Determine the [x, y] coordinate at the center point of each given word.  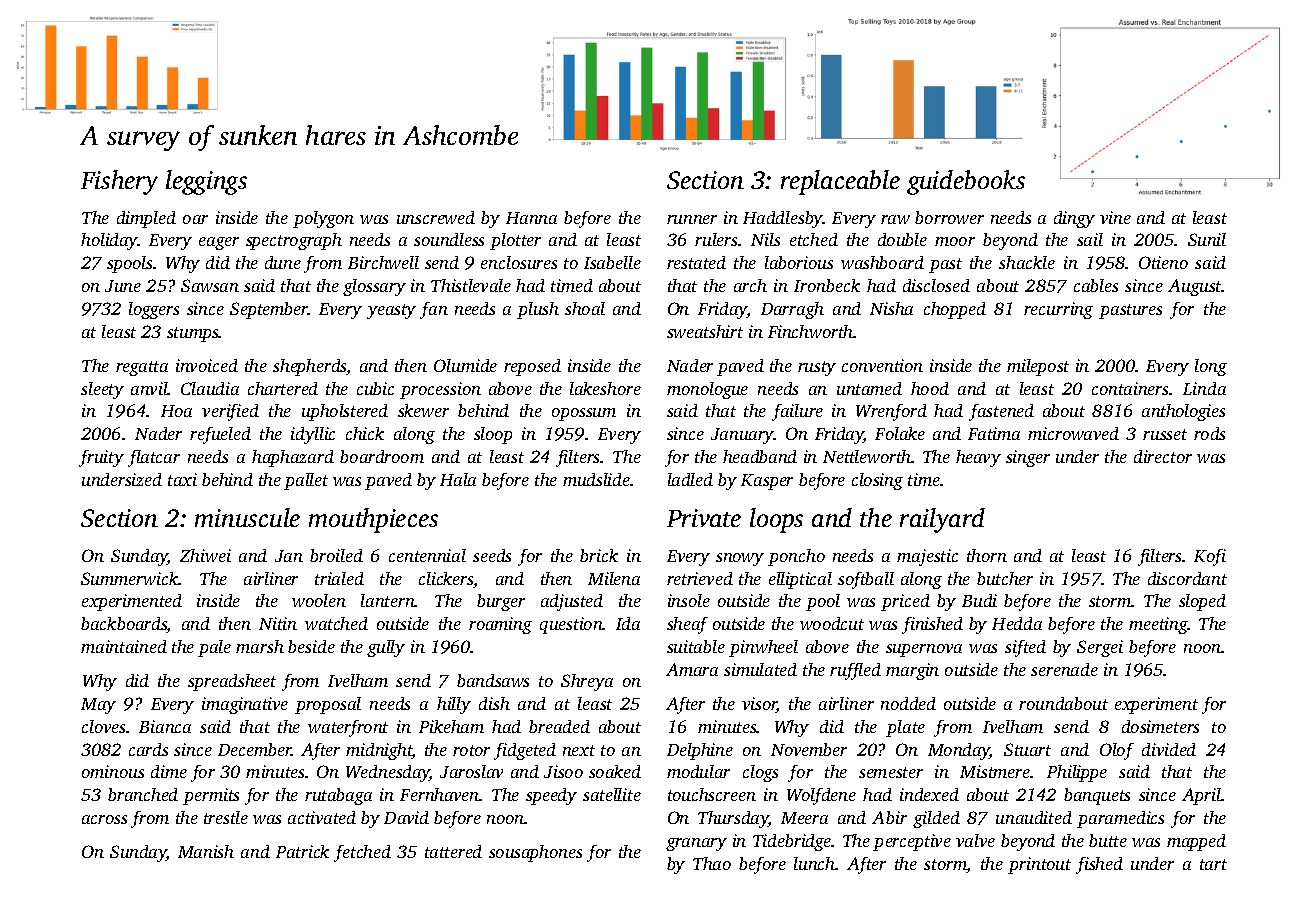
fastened [1001, 412]
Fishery [119, 182]
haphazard [293, 458]
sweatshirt [705, 331]
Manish [206, 851]
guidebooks [966, 182]
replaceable [840, 182]
